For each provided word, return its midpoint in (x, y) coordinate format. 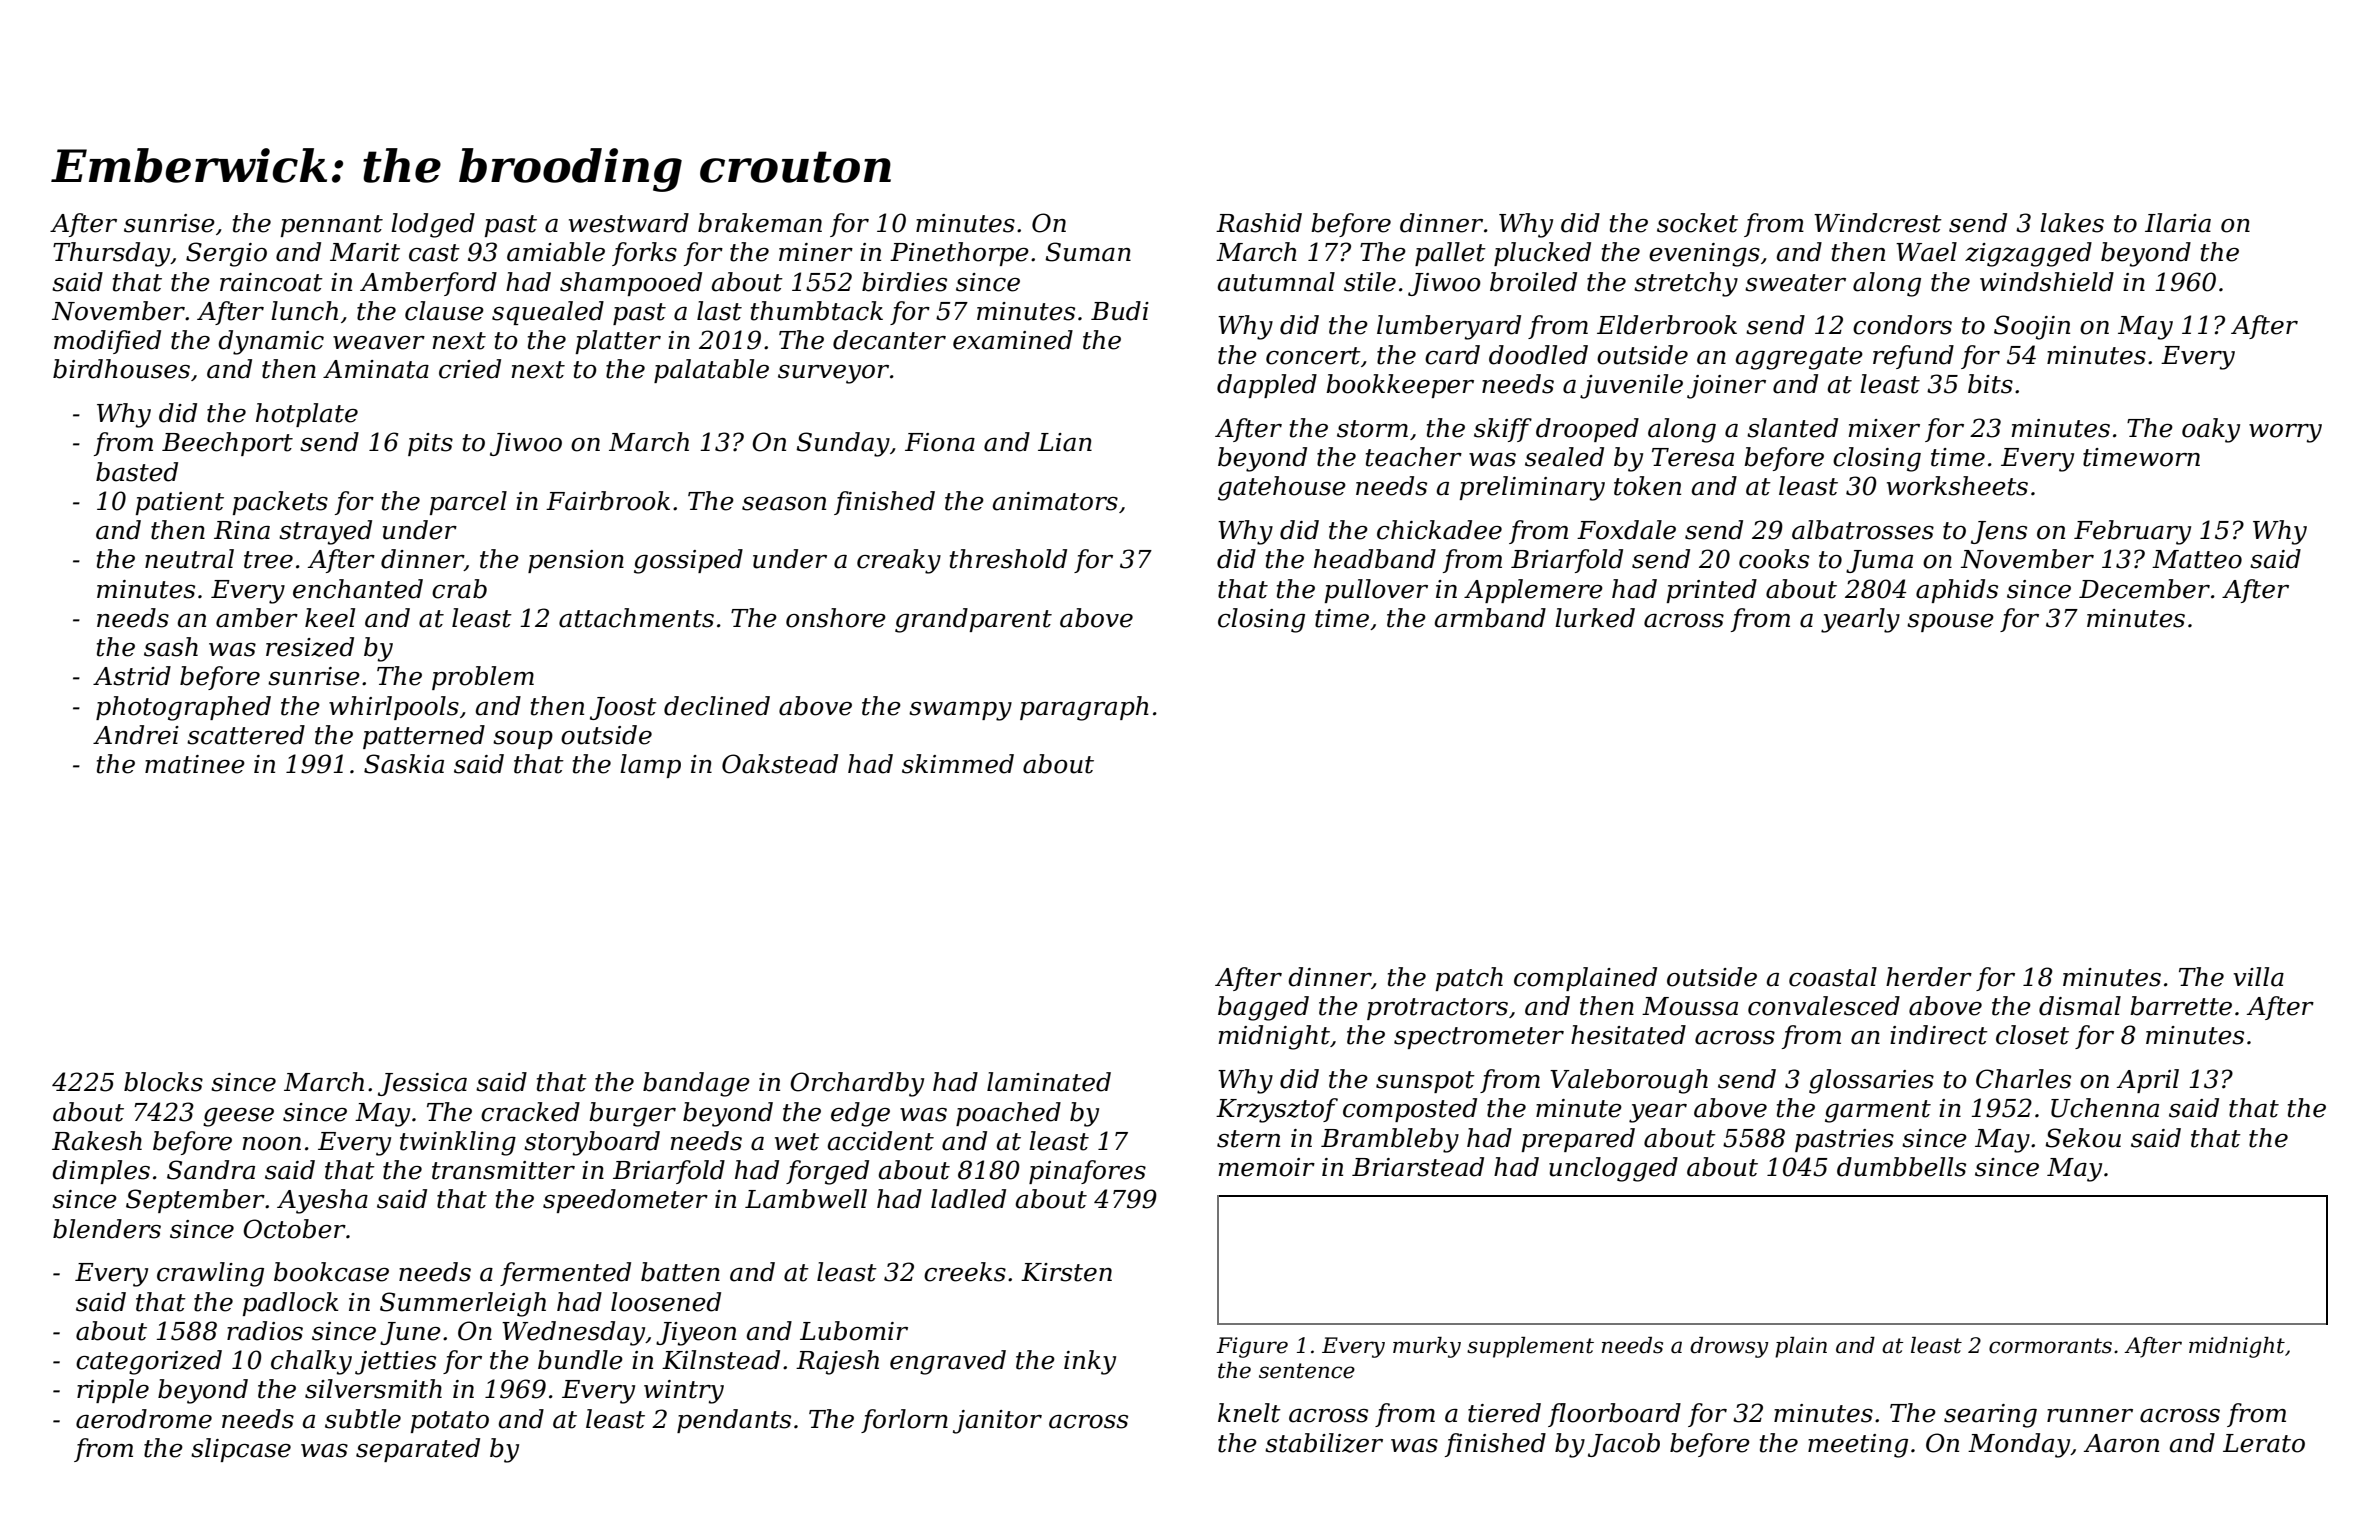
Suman (1088, 252)
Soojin (2032, 327)
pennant (332, 226)
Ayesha (322, 1201)
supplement (1530, 1347)
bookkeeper (1400, 386)
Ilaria (2178, 223)
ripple (113, 1391)
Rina (242, 530)
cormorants (2050, 1346)
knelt (1249, 1413)
